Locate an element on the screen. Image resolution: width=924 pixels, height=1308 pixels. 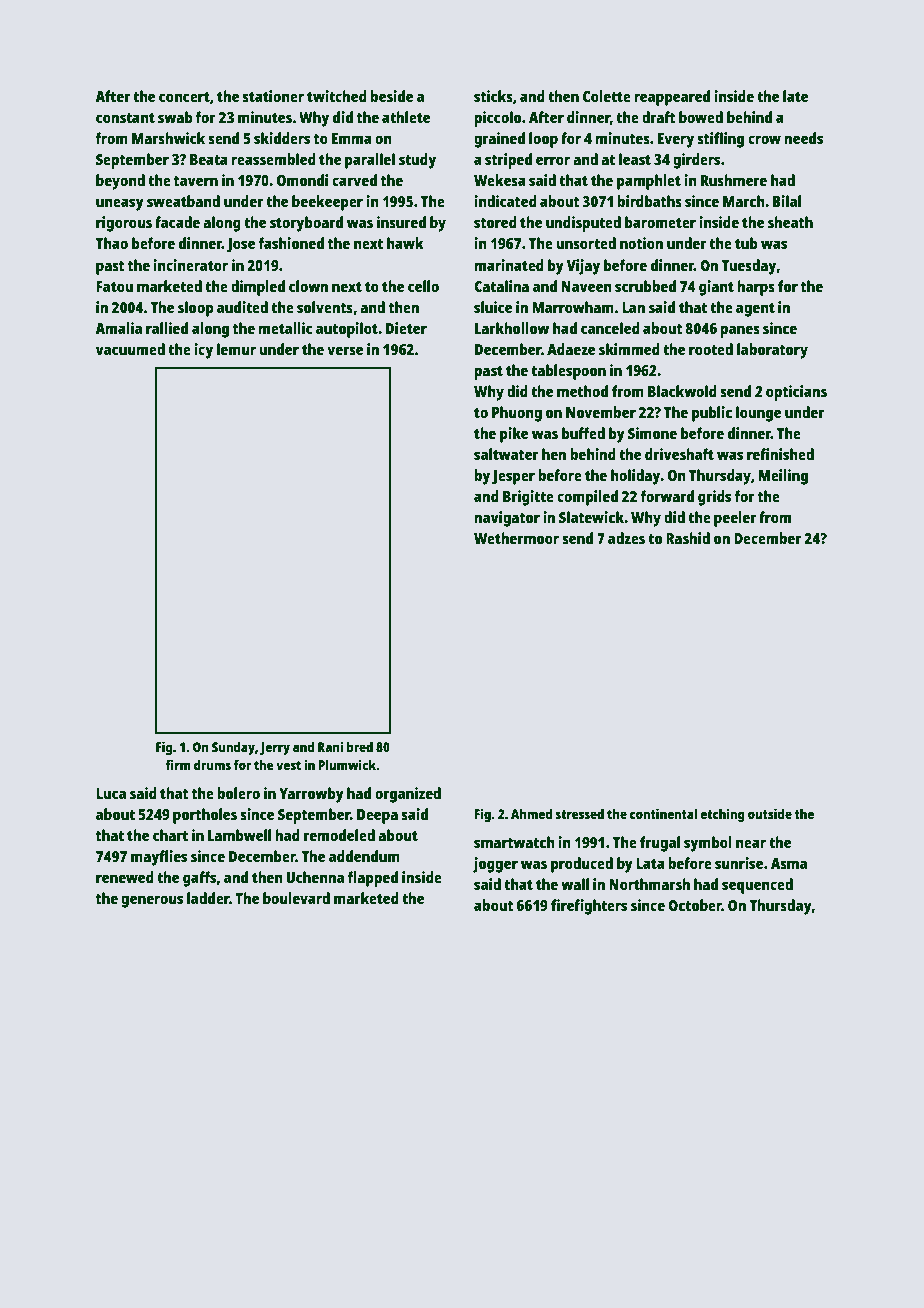
ladder is located at coordinates (208, 898).
